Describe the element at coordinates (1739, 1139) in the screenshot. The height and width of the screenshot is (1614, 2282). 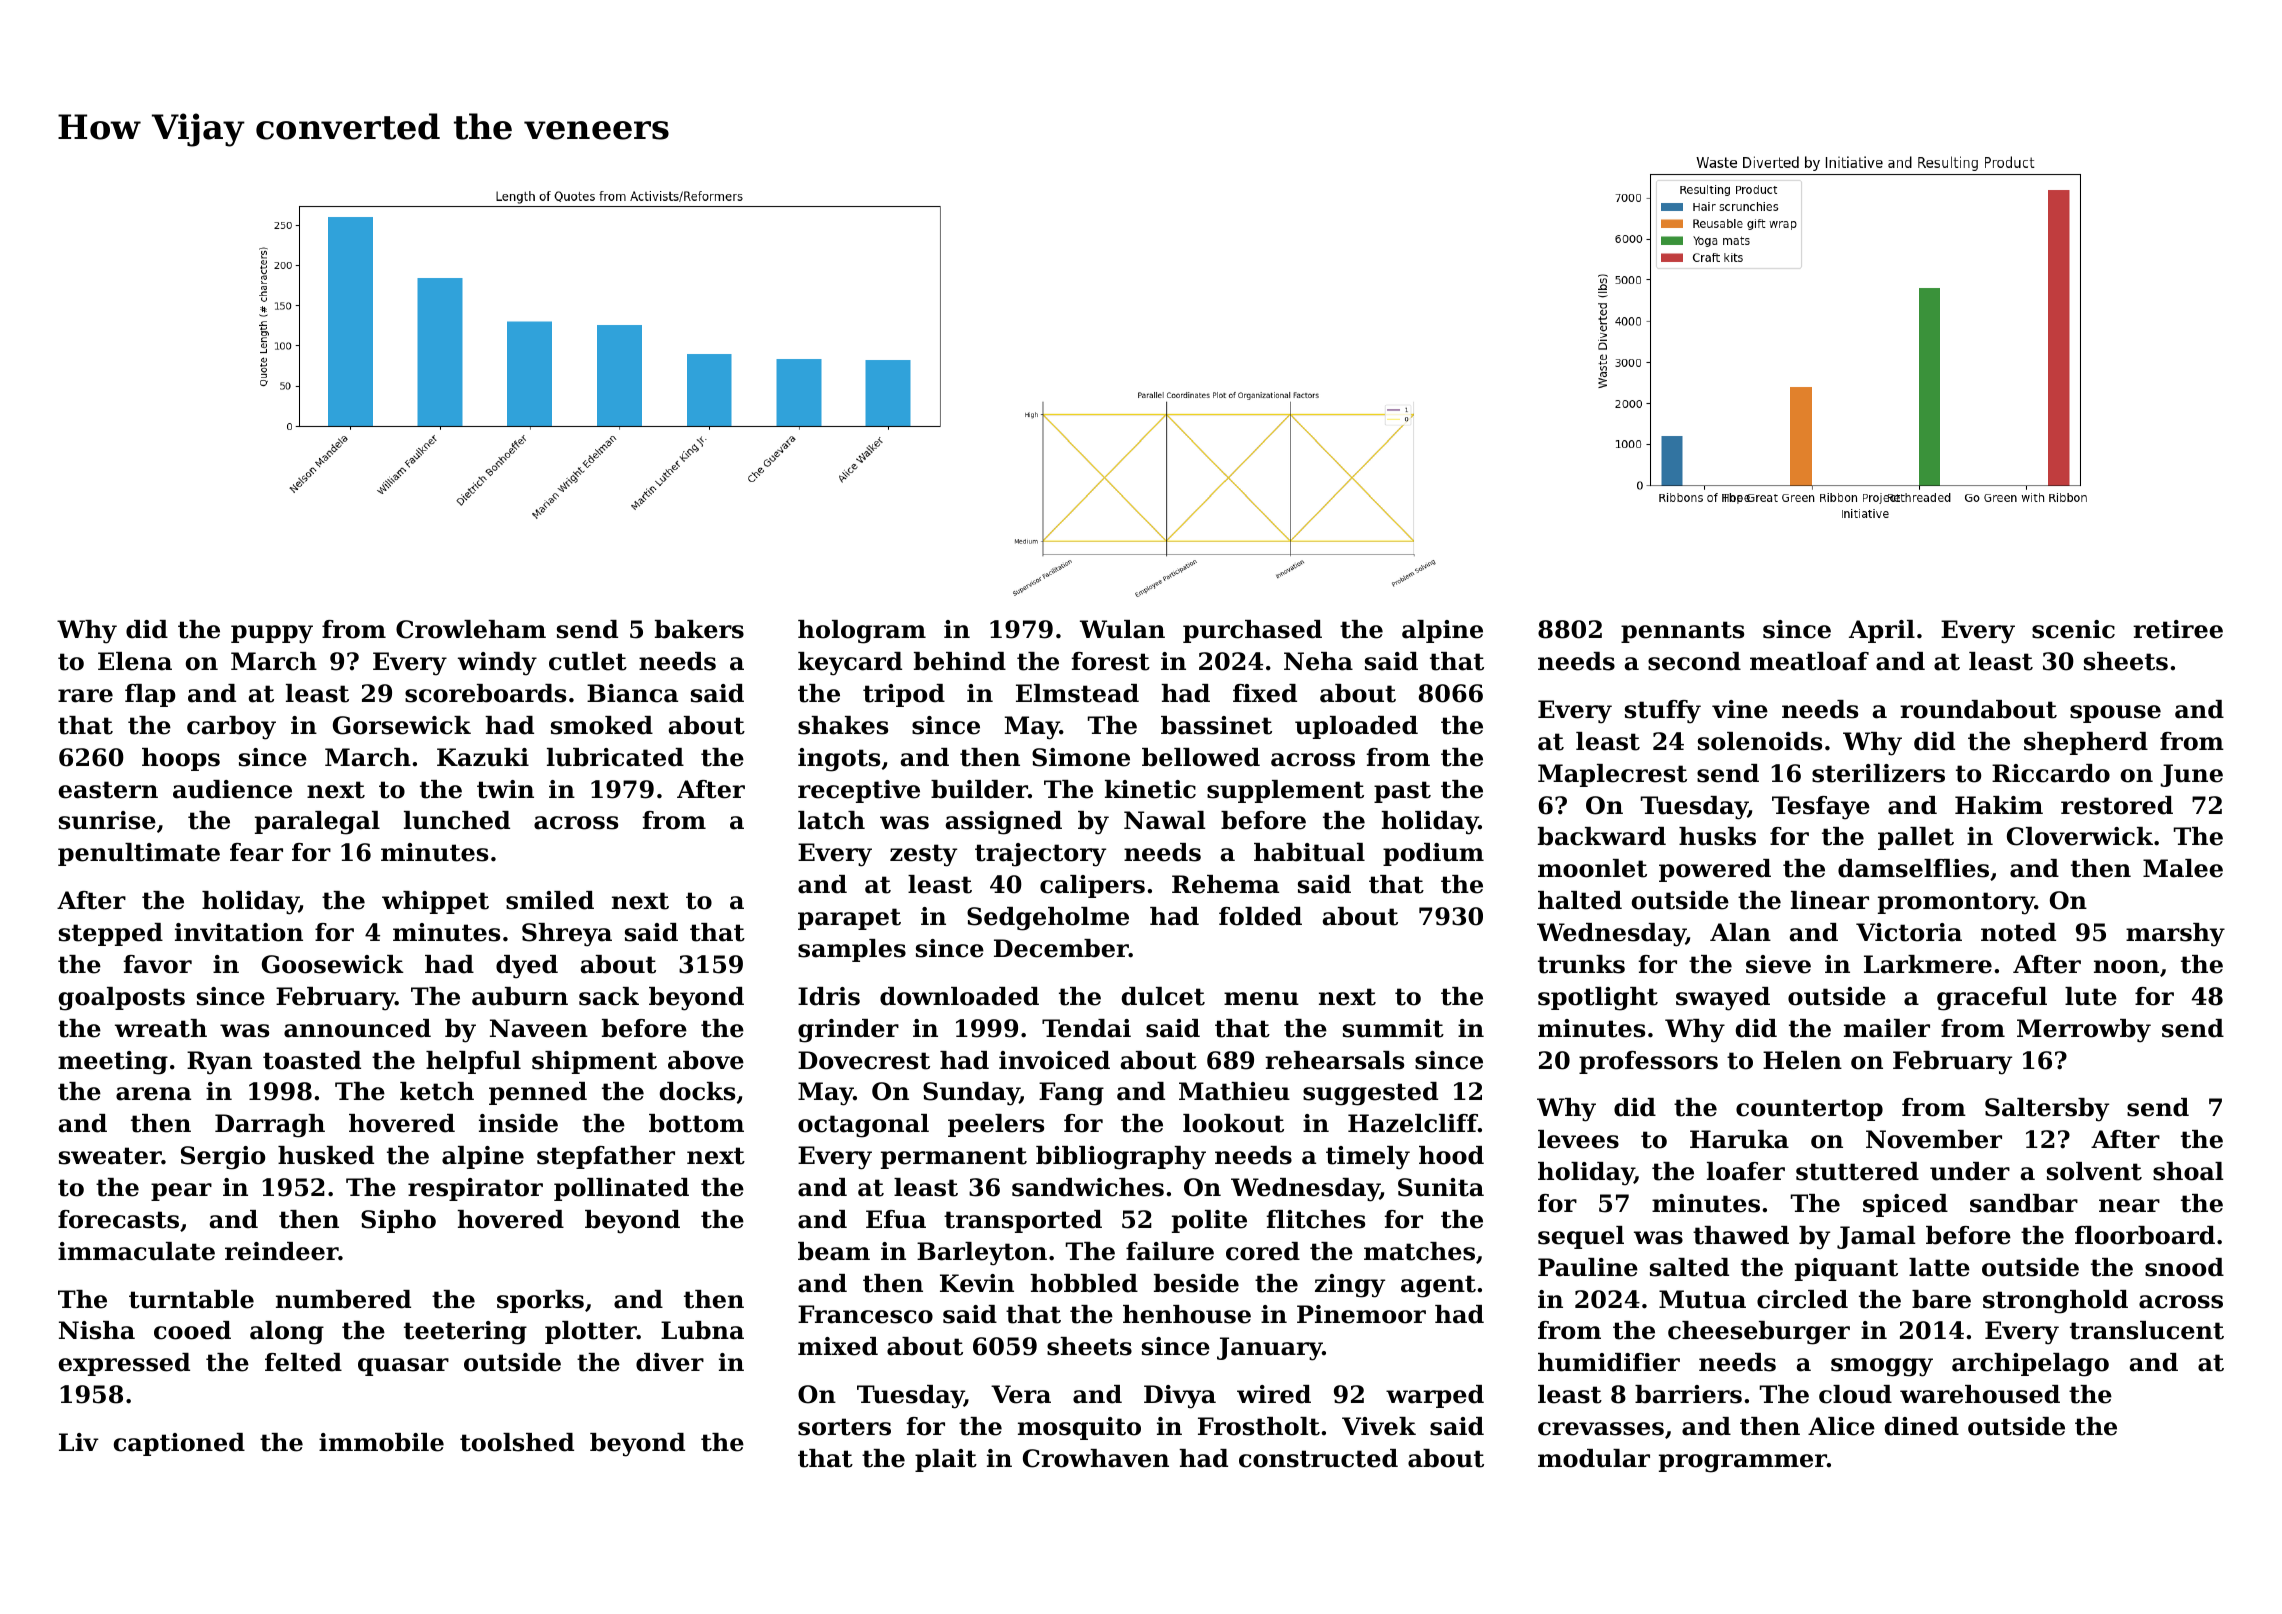
I see `Haruka` at that location.
